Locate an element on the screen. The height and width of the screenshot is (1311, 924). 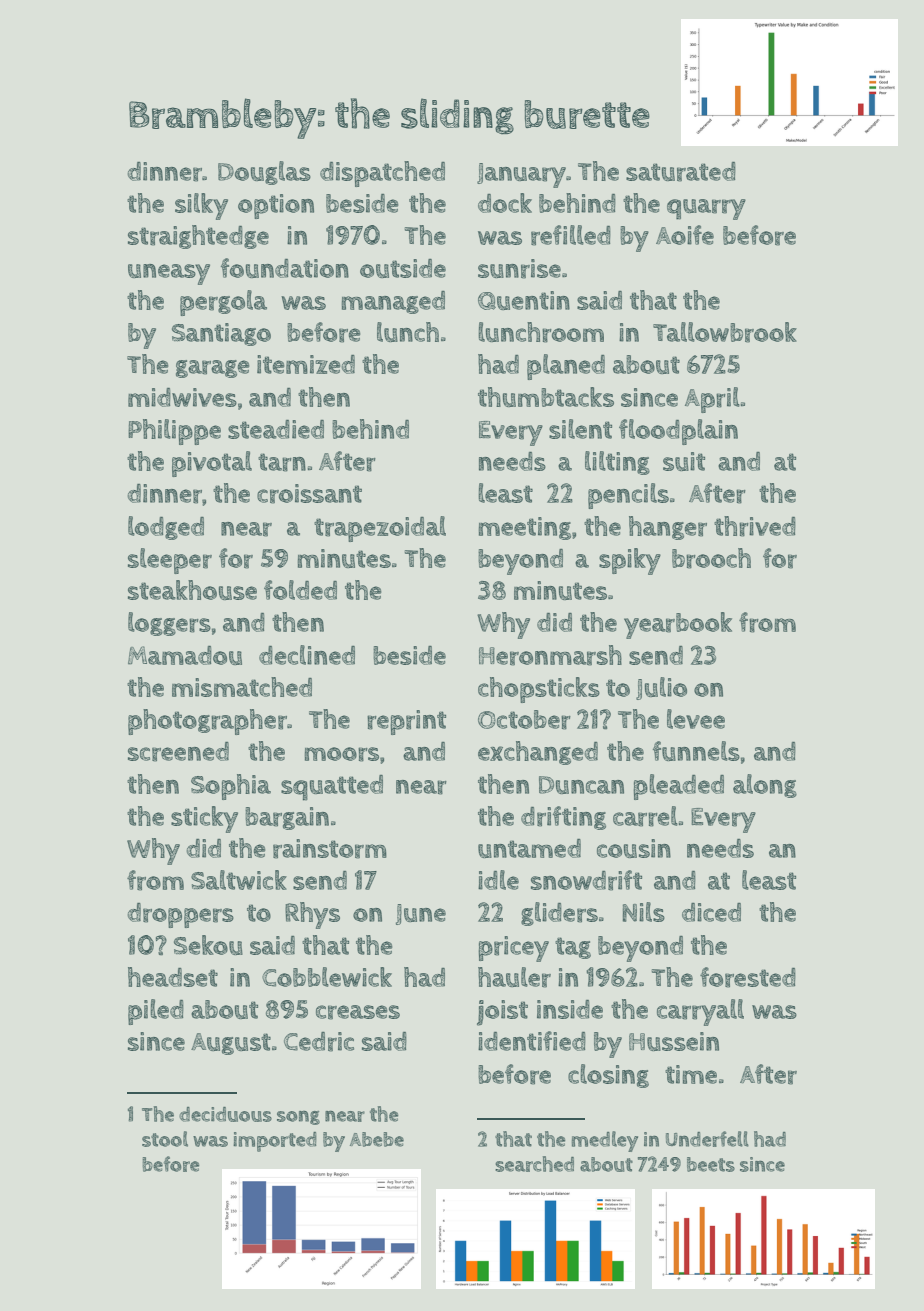
spiky is located at coordinates (630, 561).
